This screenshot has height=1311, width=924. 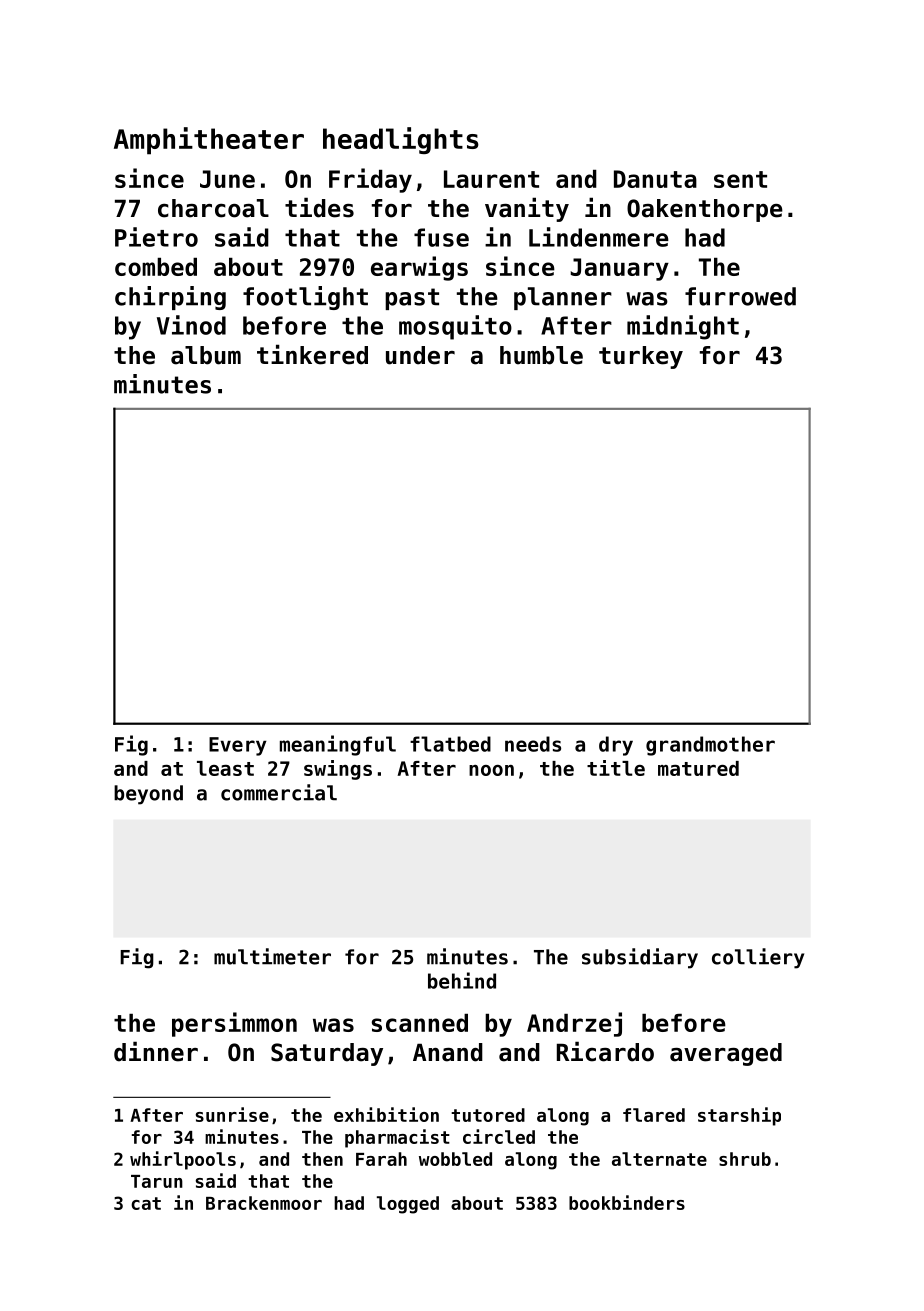 I want to click on chirping, so click(x=170, y=298).
